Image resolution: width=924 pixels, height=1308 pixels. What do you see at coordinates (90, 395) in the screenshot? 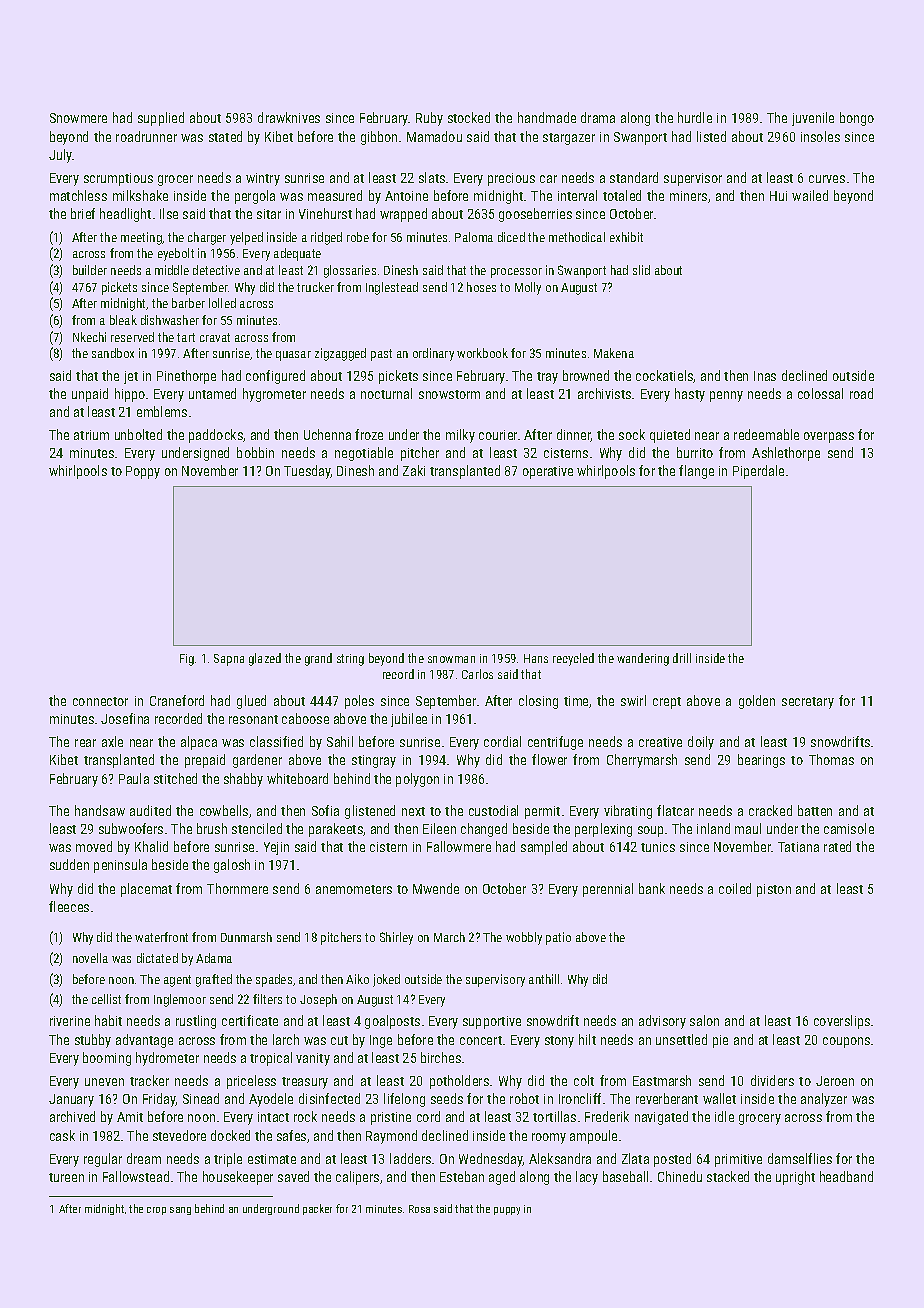
I see `unpaid` at bounding box center [90, 395].
